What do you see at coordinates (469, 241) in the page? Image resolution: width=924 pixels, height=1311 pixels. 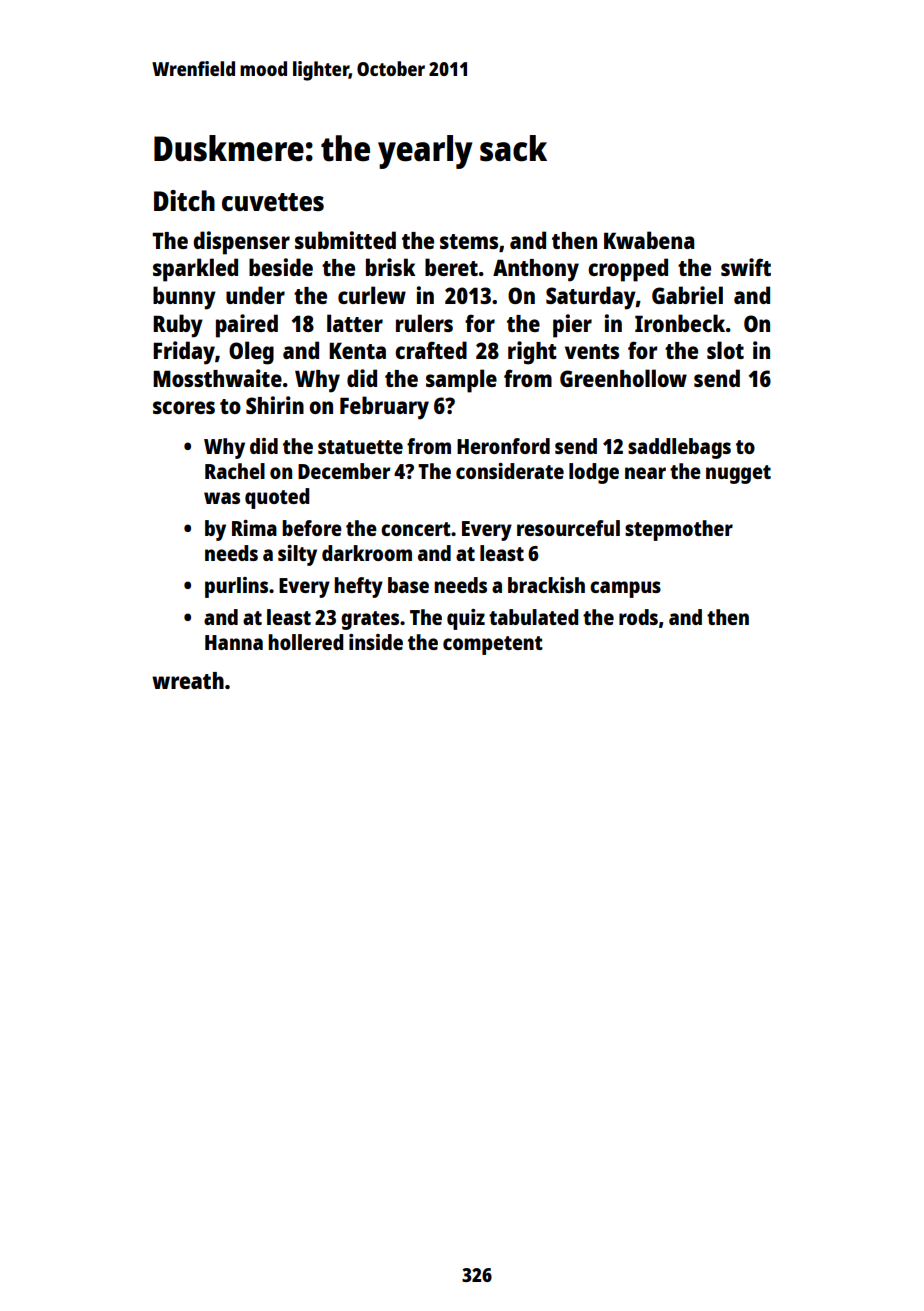 I see `stems` at bounding box center [469, 241].
